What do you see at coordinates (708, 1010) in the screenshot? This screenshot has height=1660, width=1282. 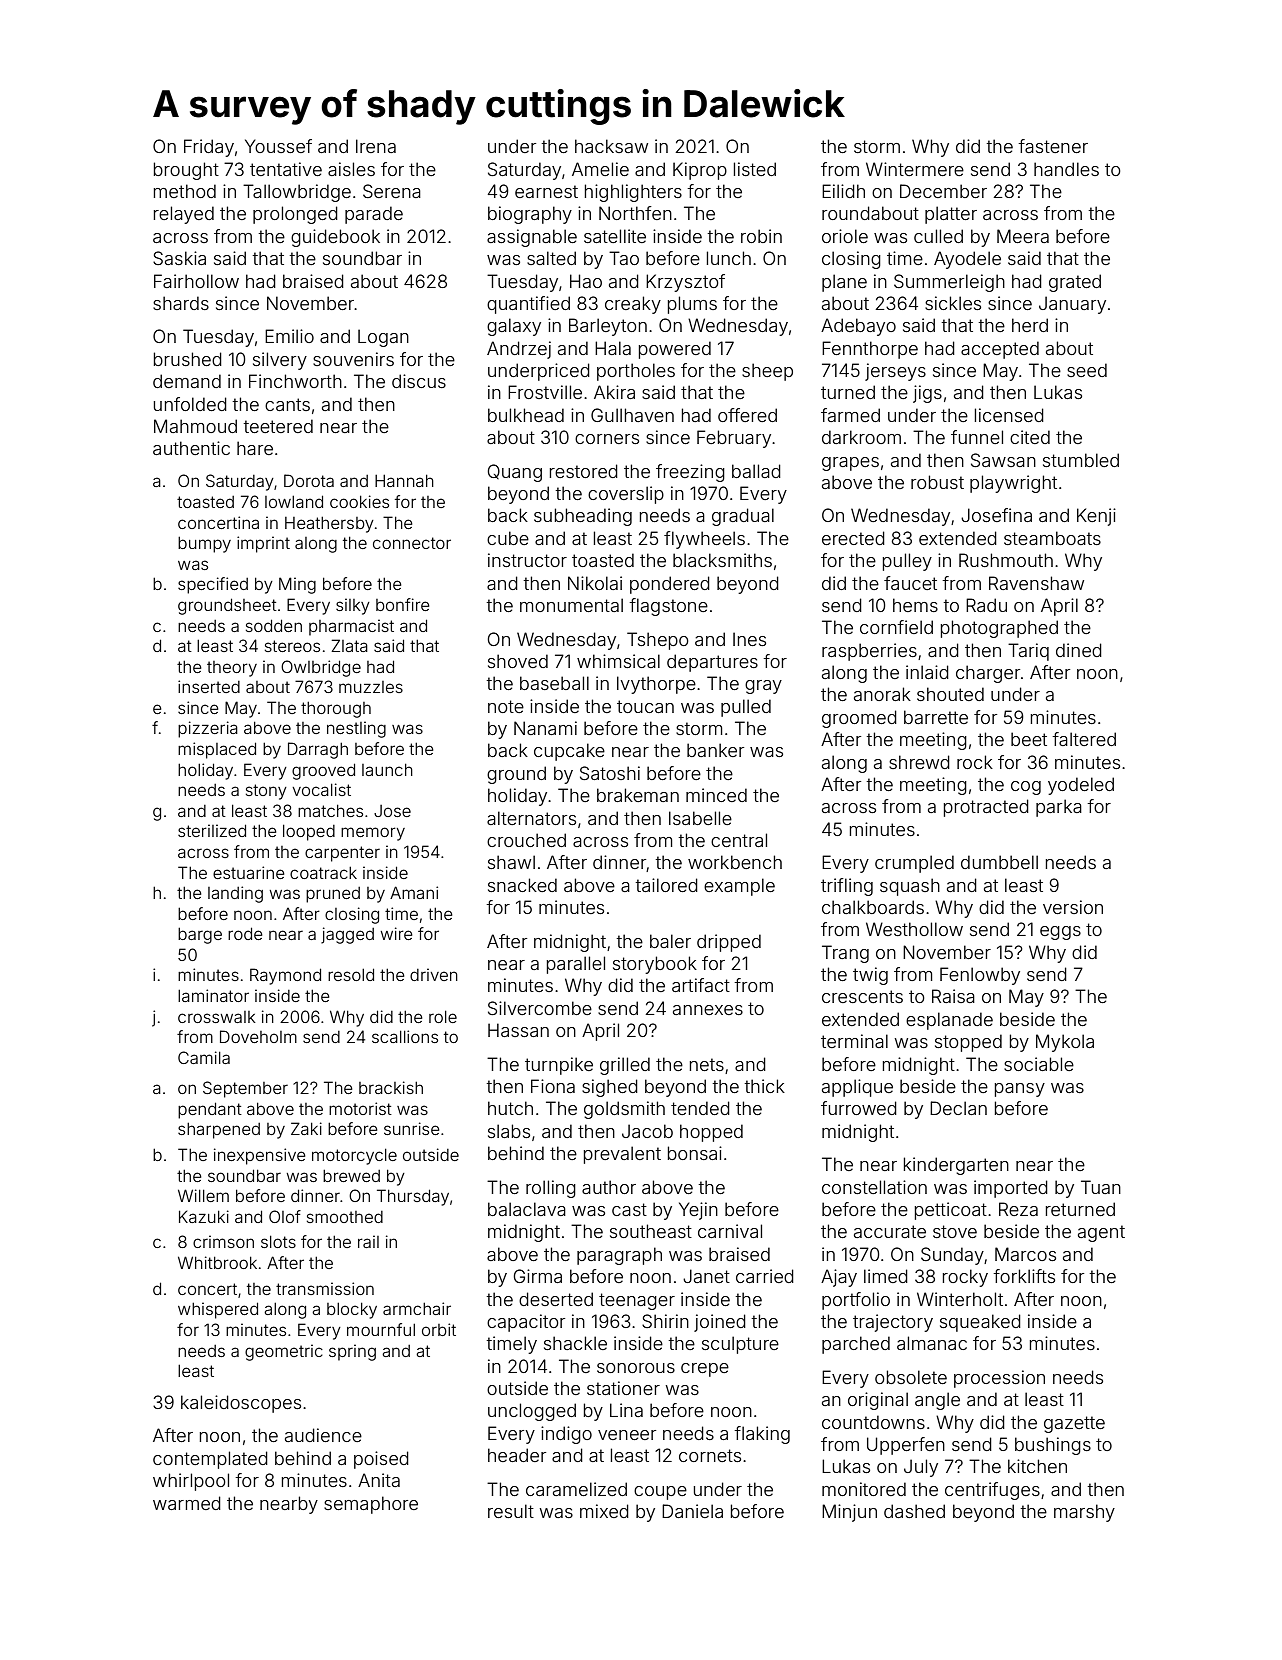 I see `annexes` at bounding box center [708, 1010].
